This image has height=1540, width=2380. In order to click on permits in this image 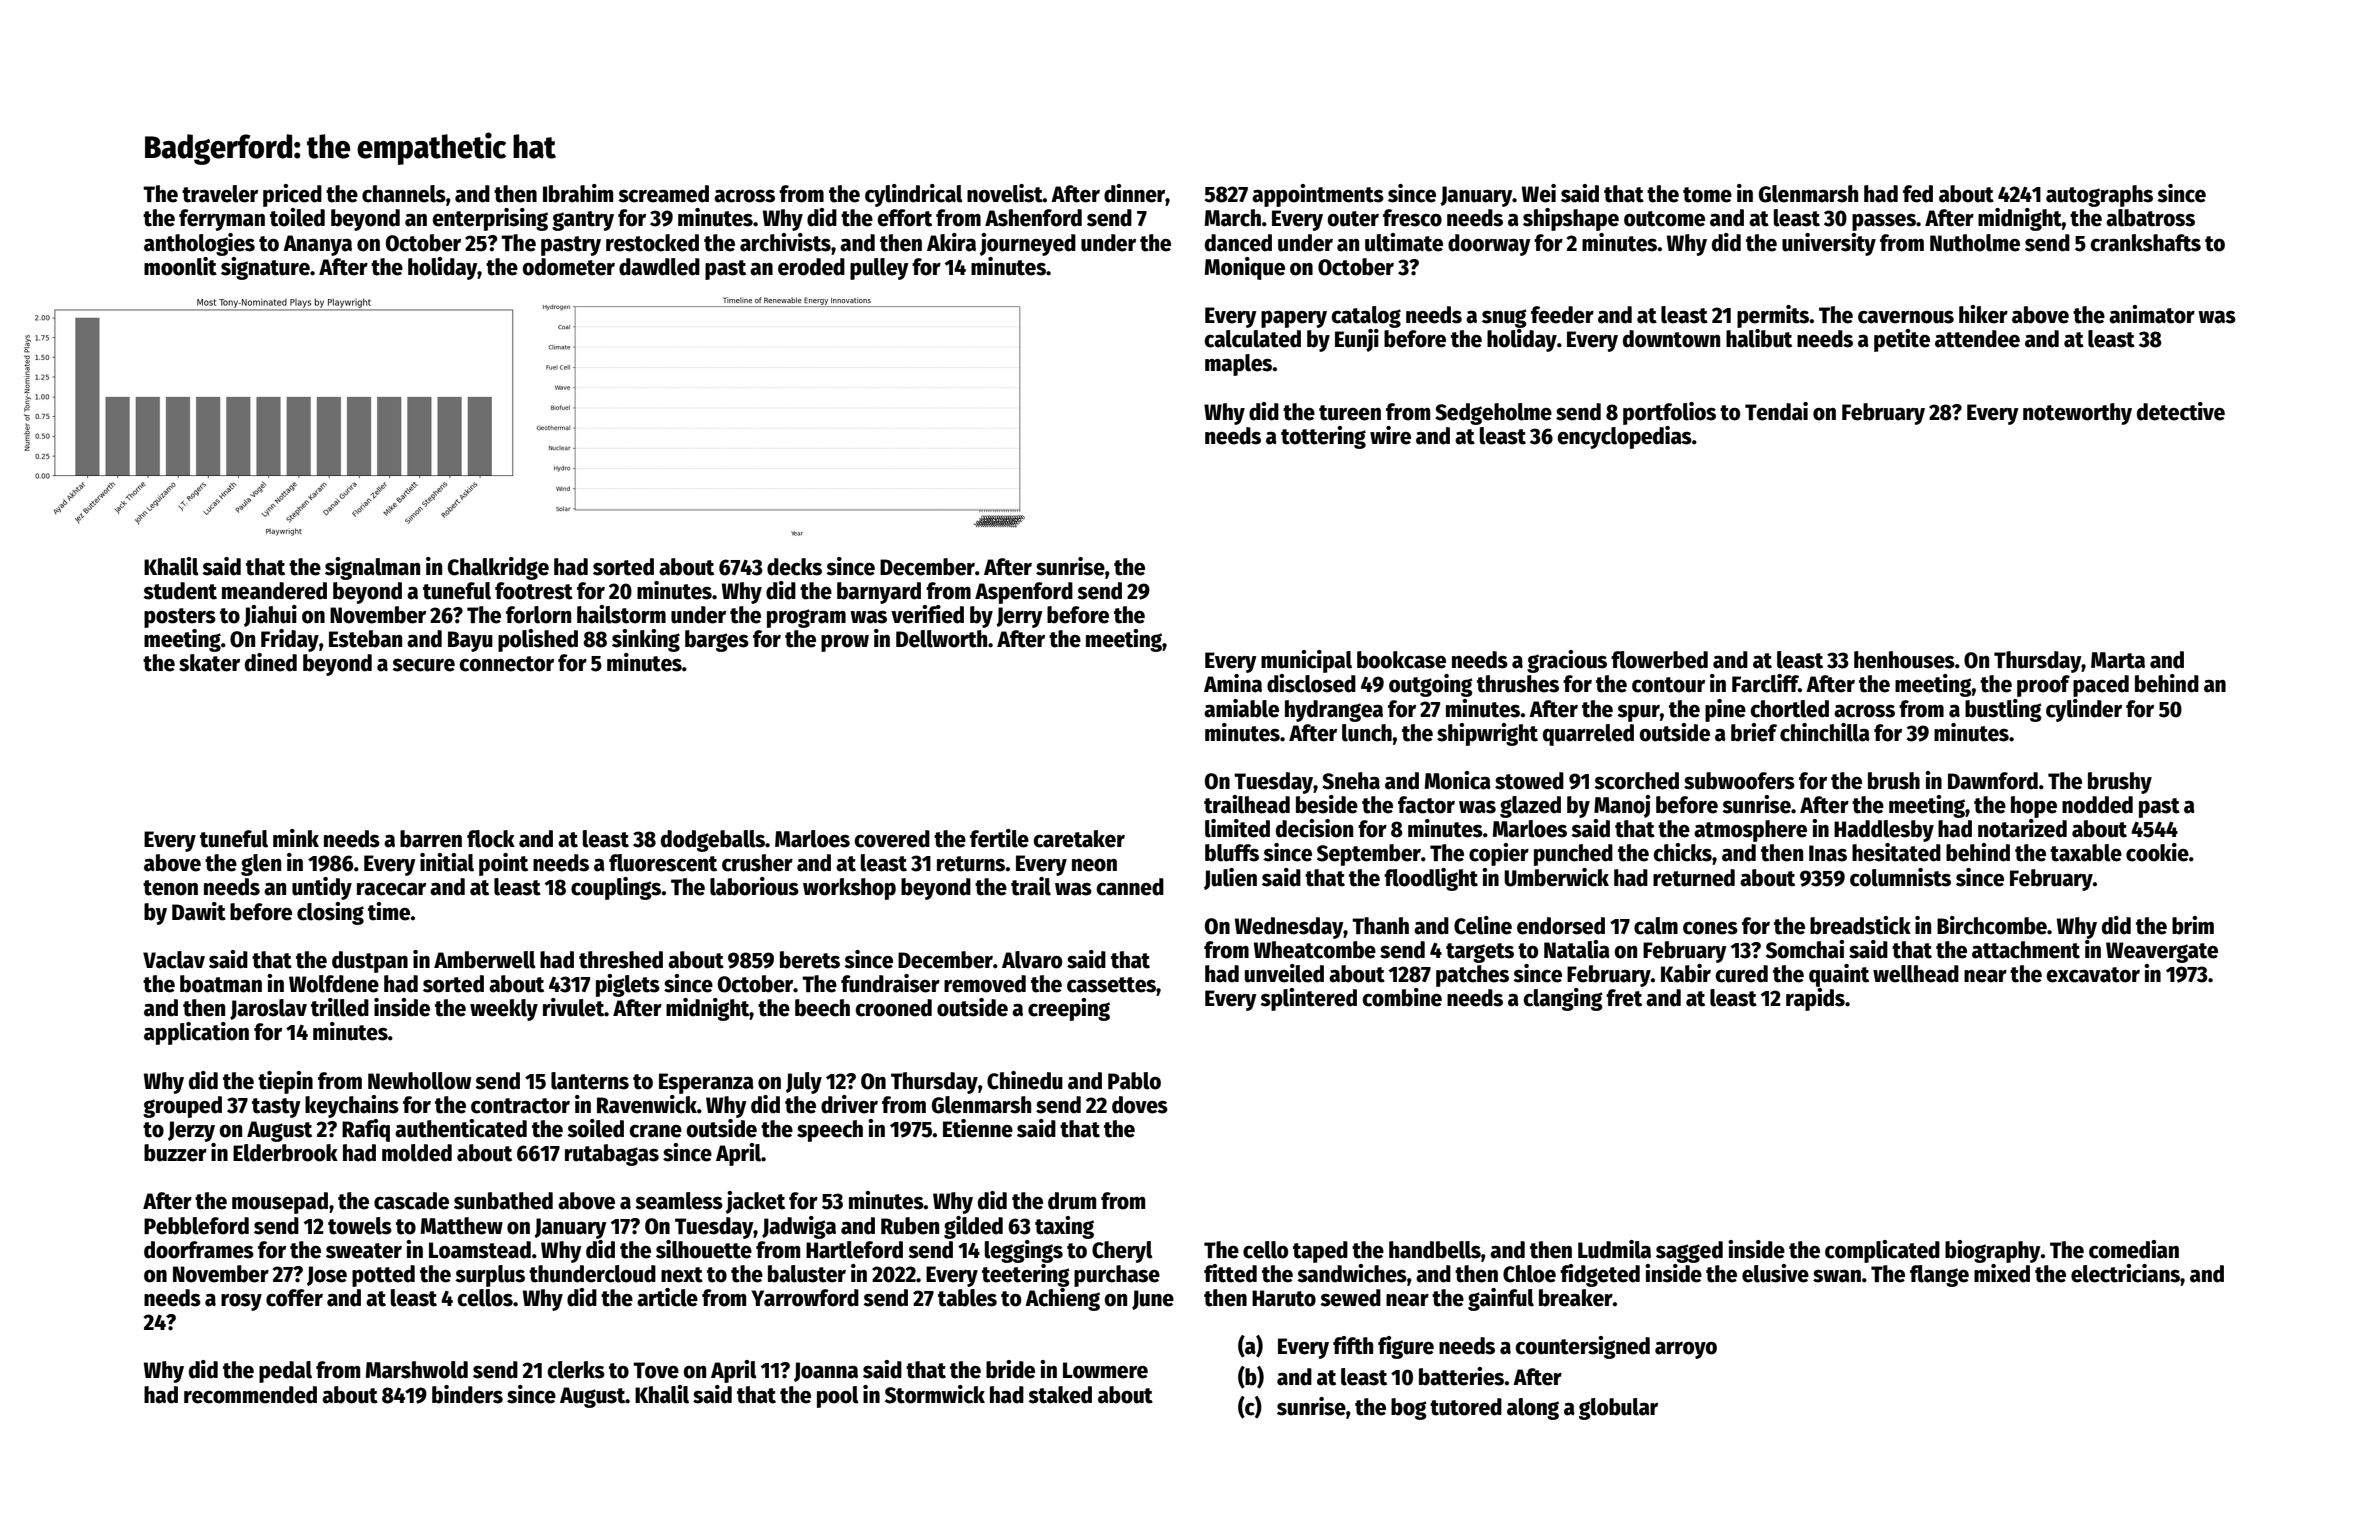, I will do `click(1773, 316)`.
